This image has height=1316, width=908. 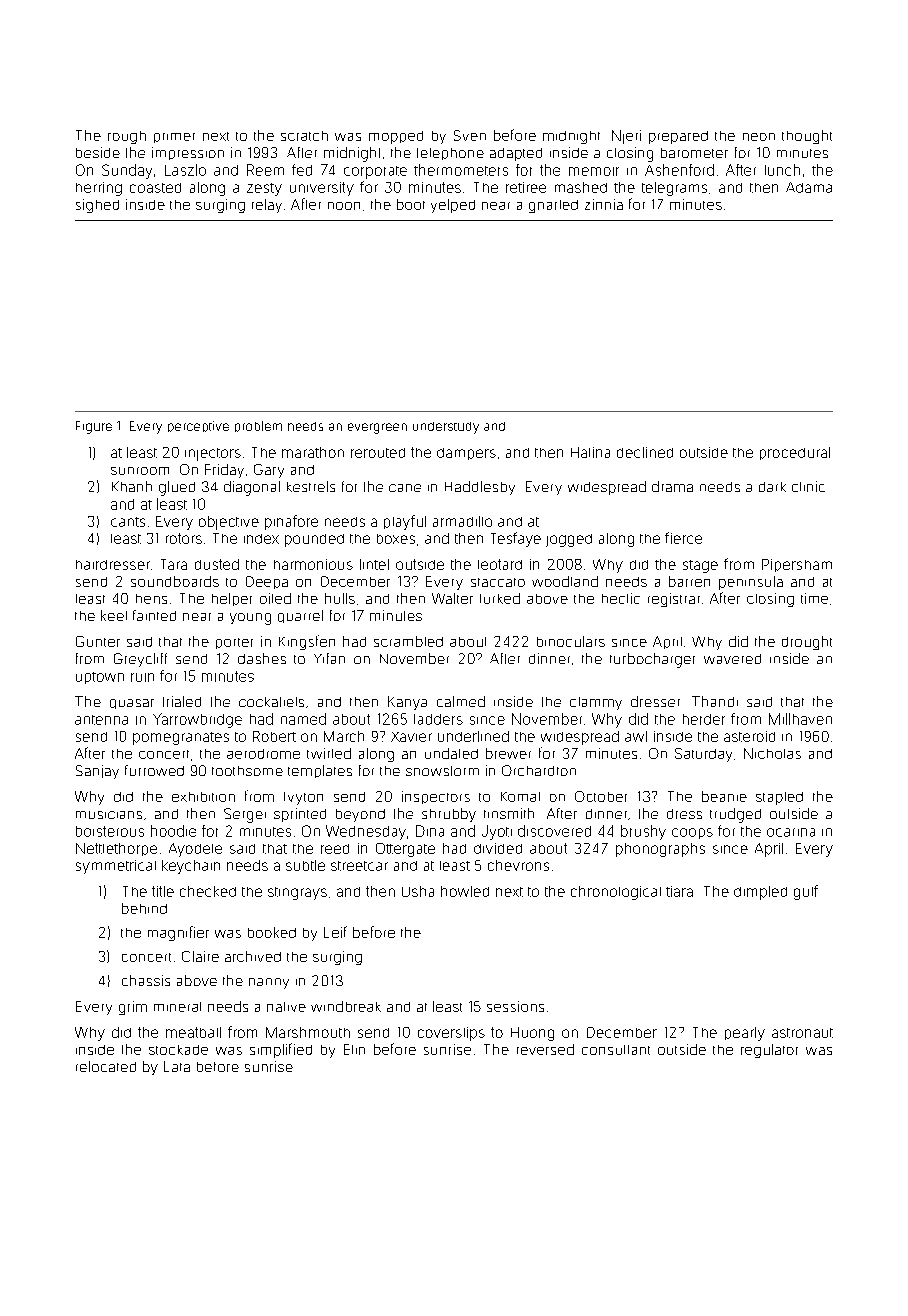 What do you see at coordinates (98, 152) in the image?
I see `beside` at bounding box center [98, 152].
